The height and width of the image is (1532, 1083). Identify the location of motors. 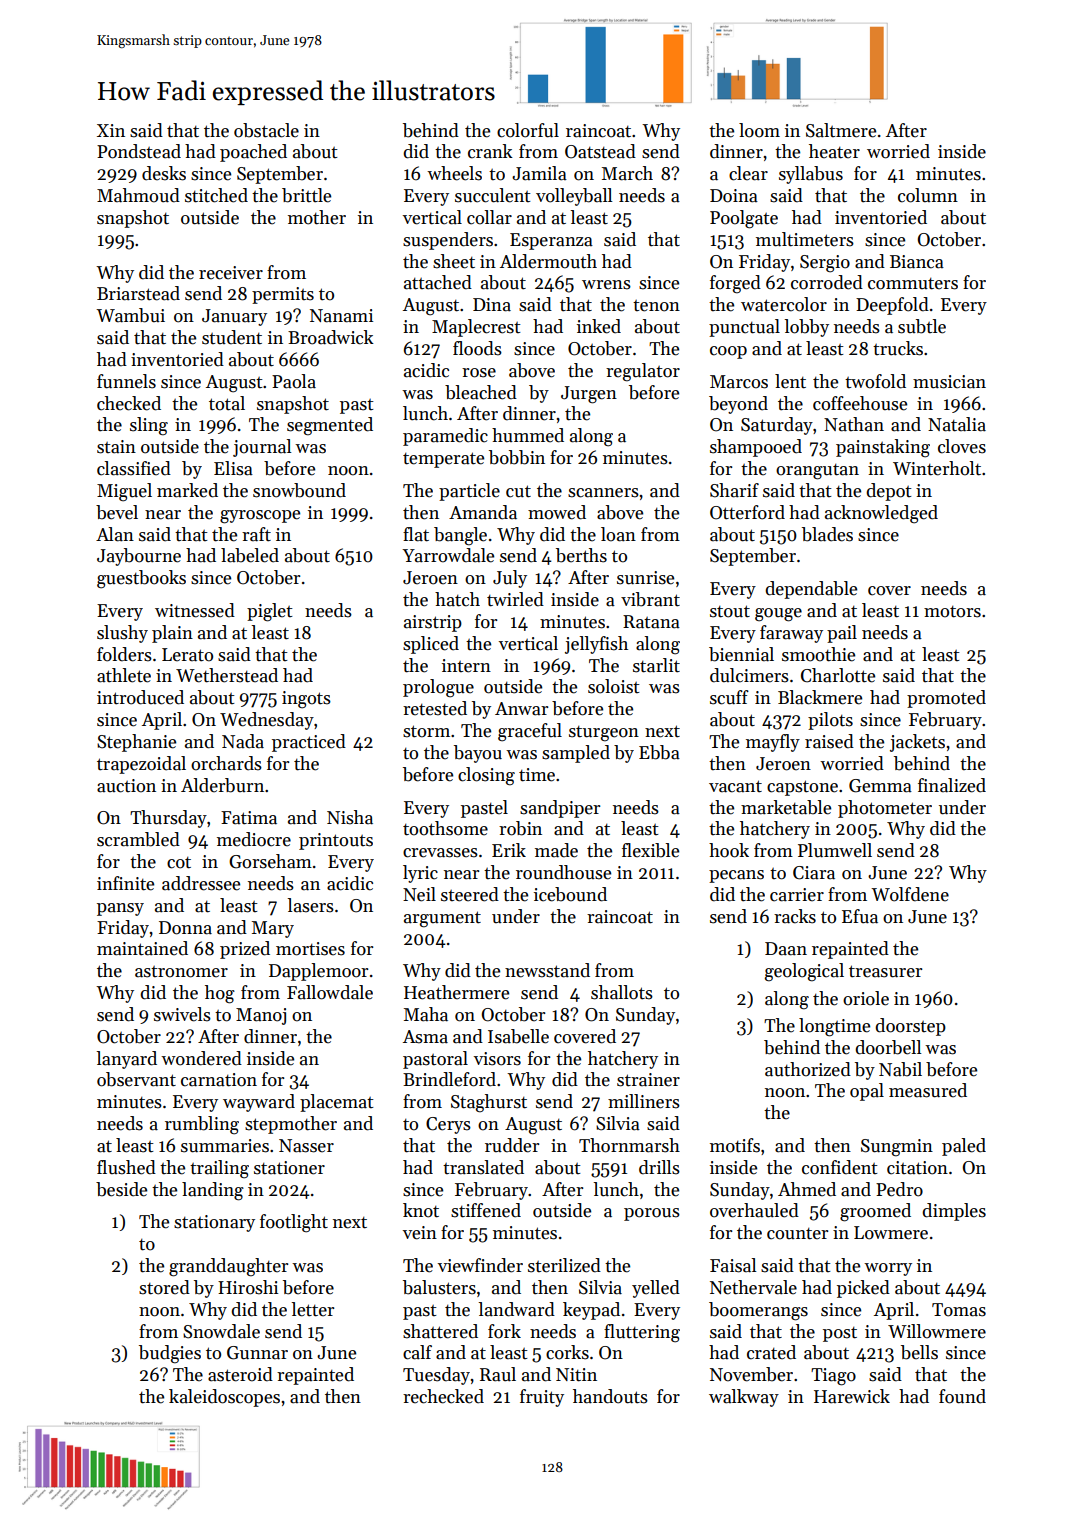
(952, 612).
